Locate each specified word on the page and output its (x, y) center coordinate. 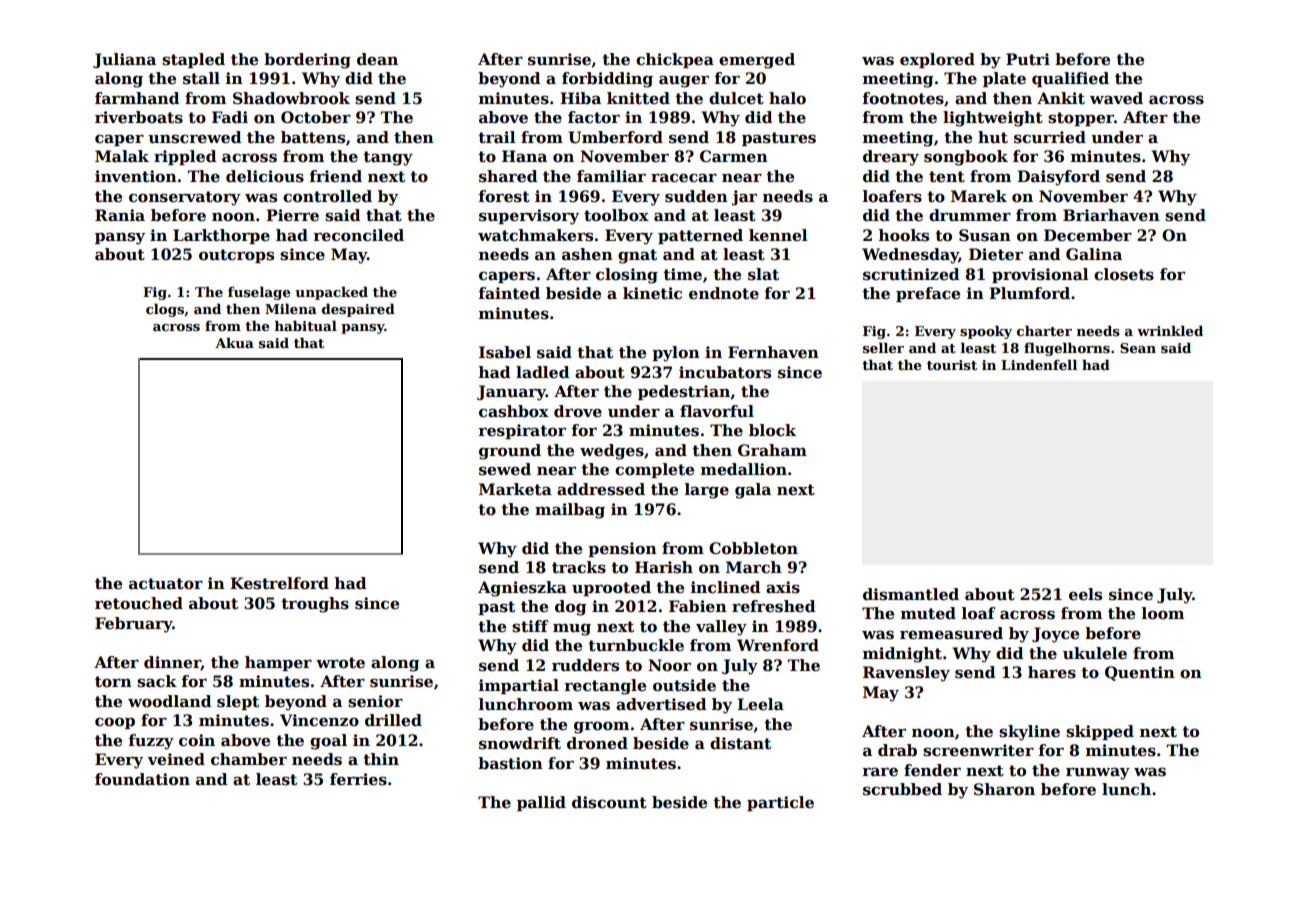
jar (744, 198)
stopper (1081, 119)
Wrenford (778, 645)
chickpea (675, 60)
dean (377, 59)
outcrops (236, 256)
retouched (139, 603)
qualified (1070, 79)
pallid (541, 803)
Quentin (1140, 673)
